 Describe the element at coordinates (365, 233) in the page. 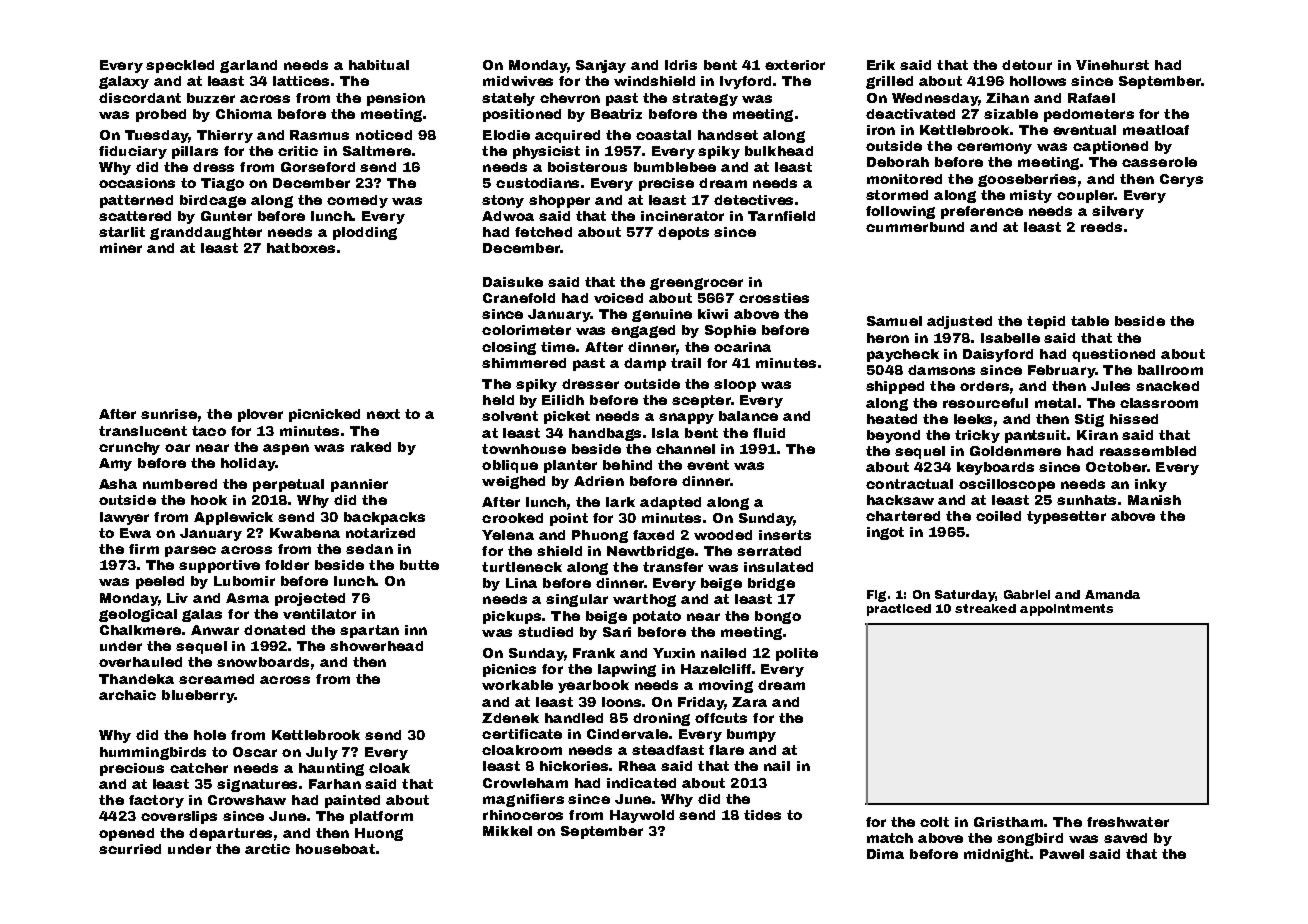

I see `plodding` at that location.
